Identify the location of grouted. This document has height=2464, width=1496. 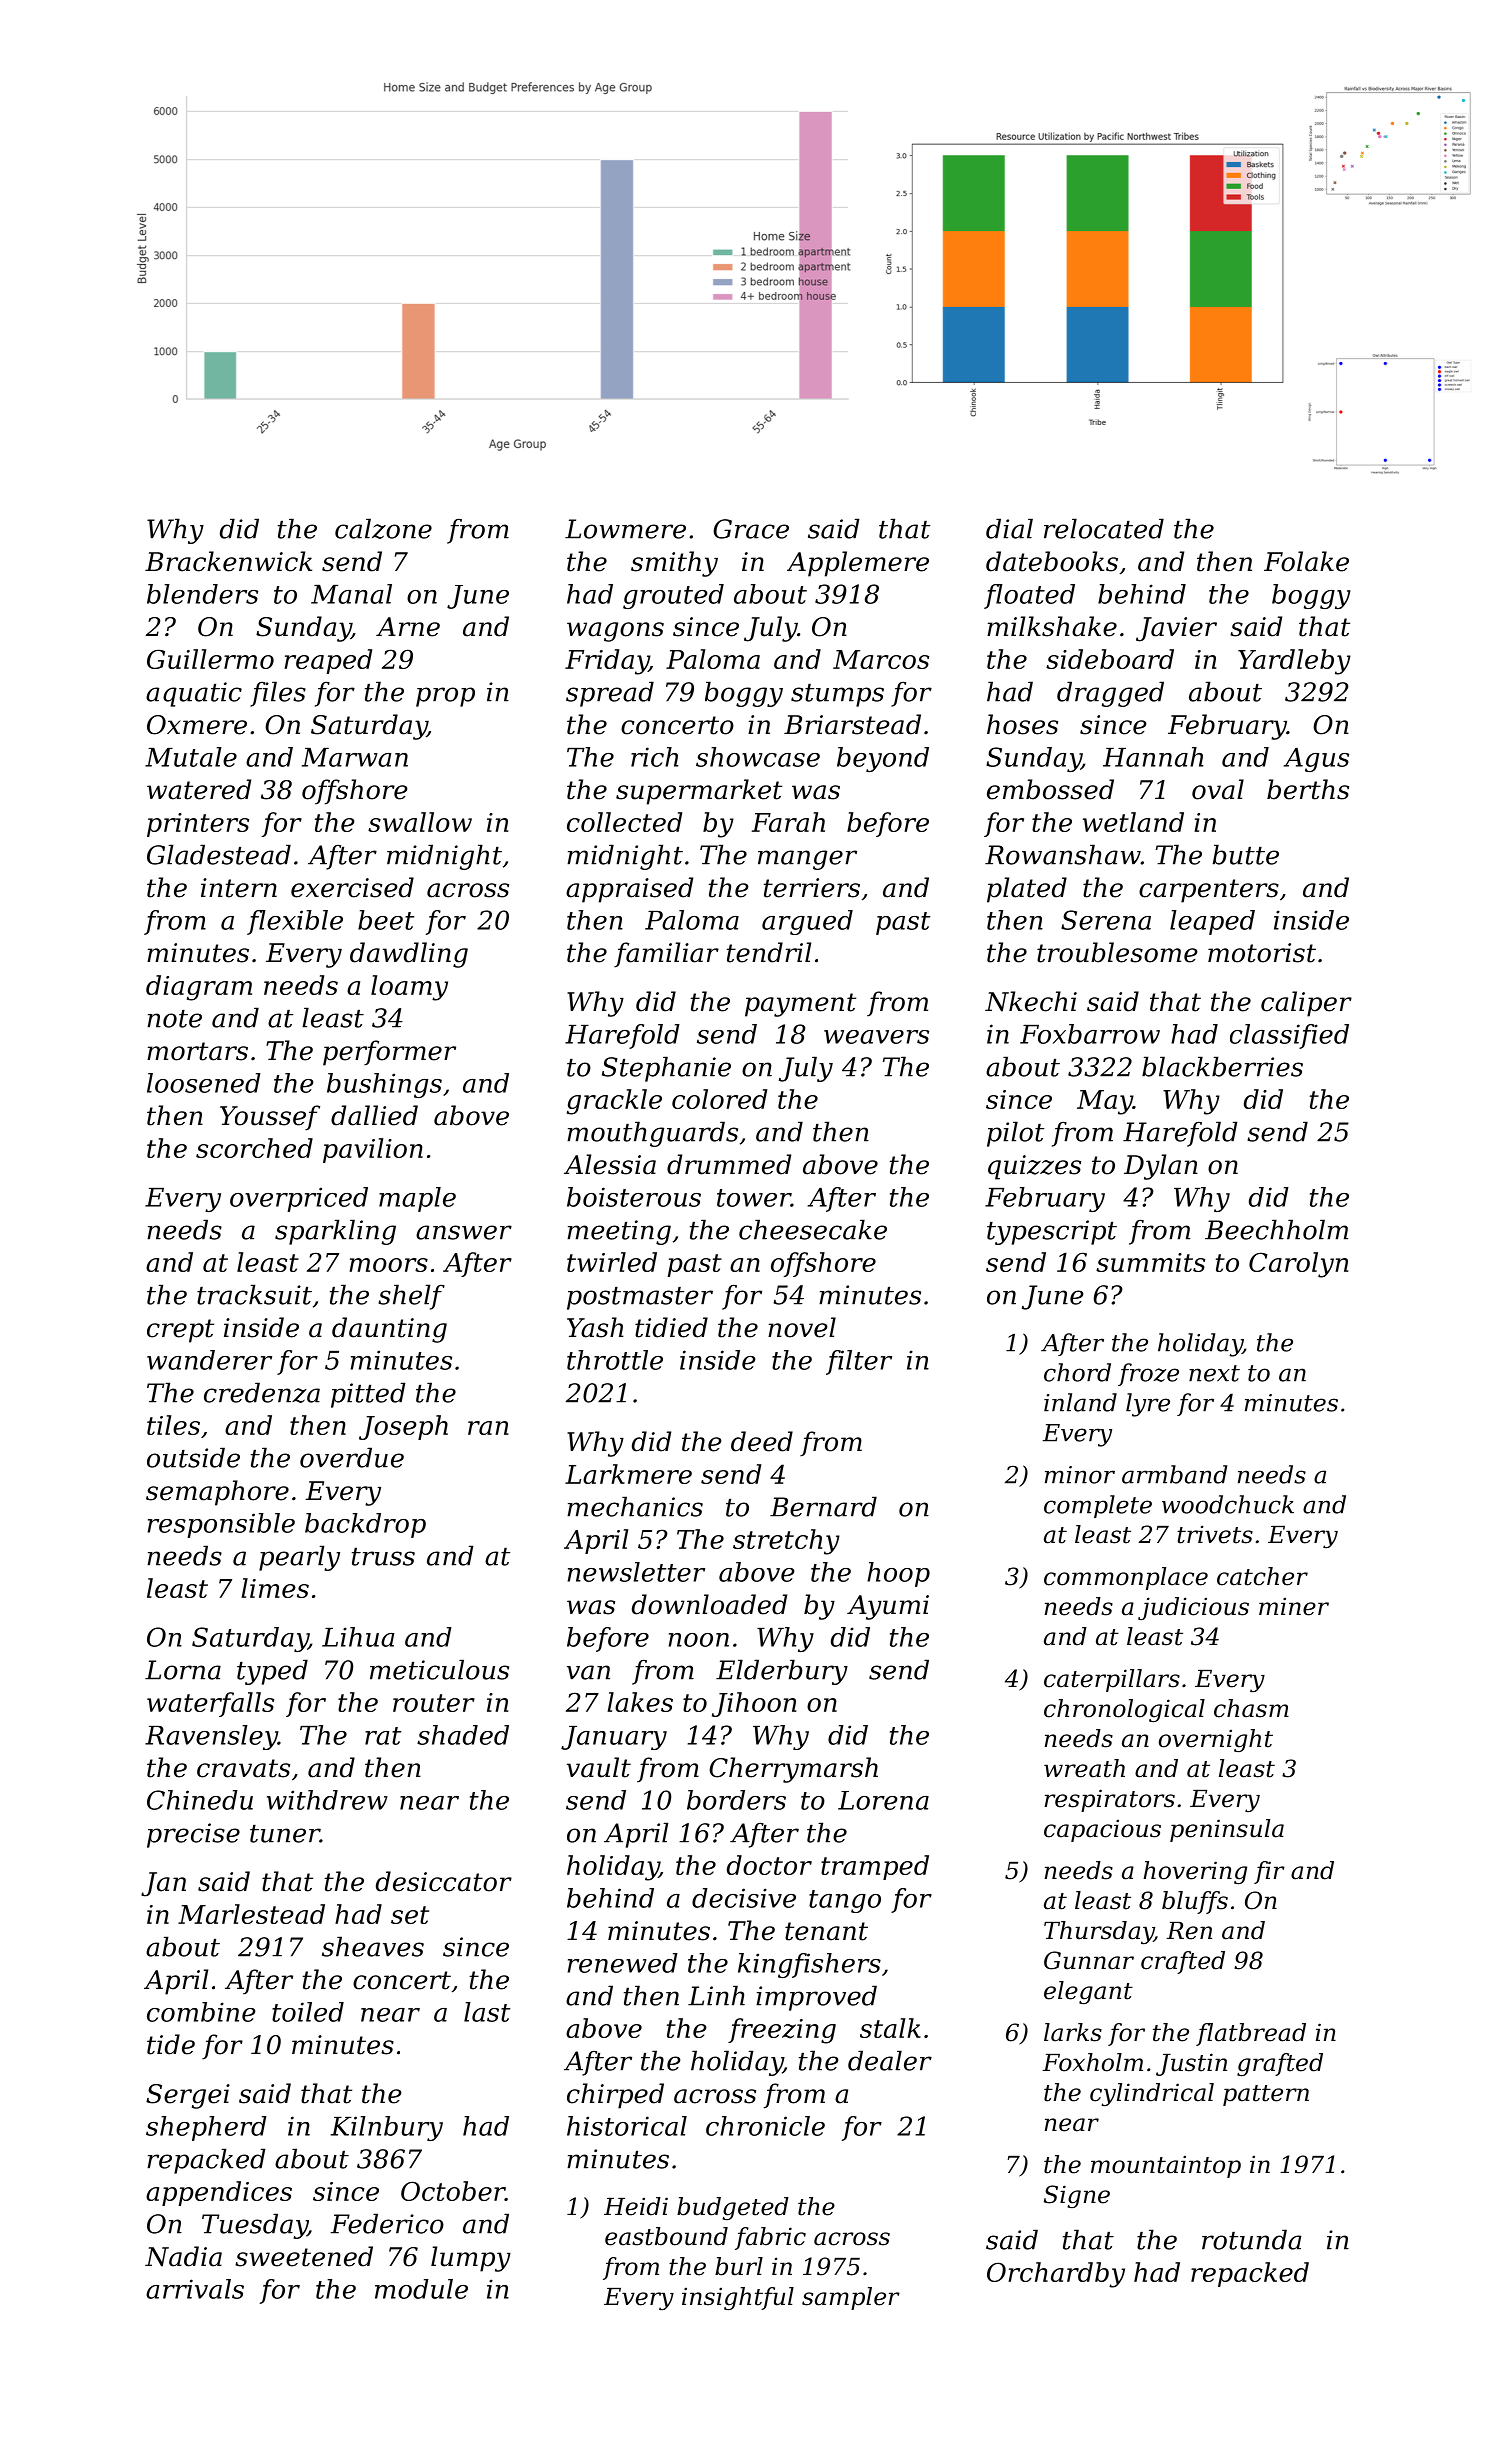
(673, 596).
